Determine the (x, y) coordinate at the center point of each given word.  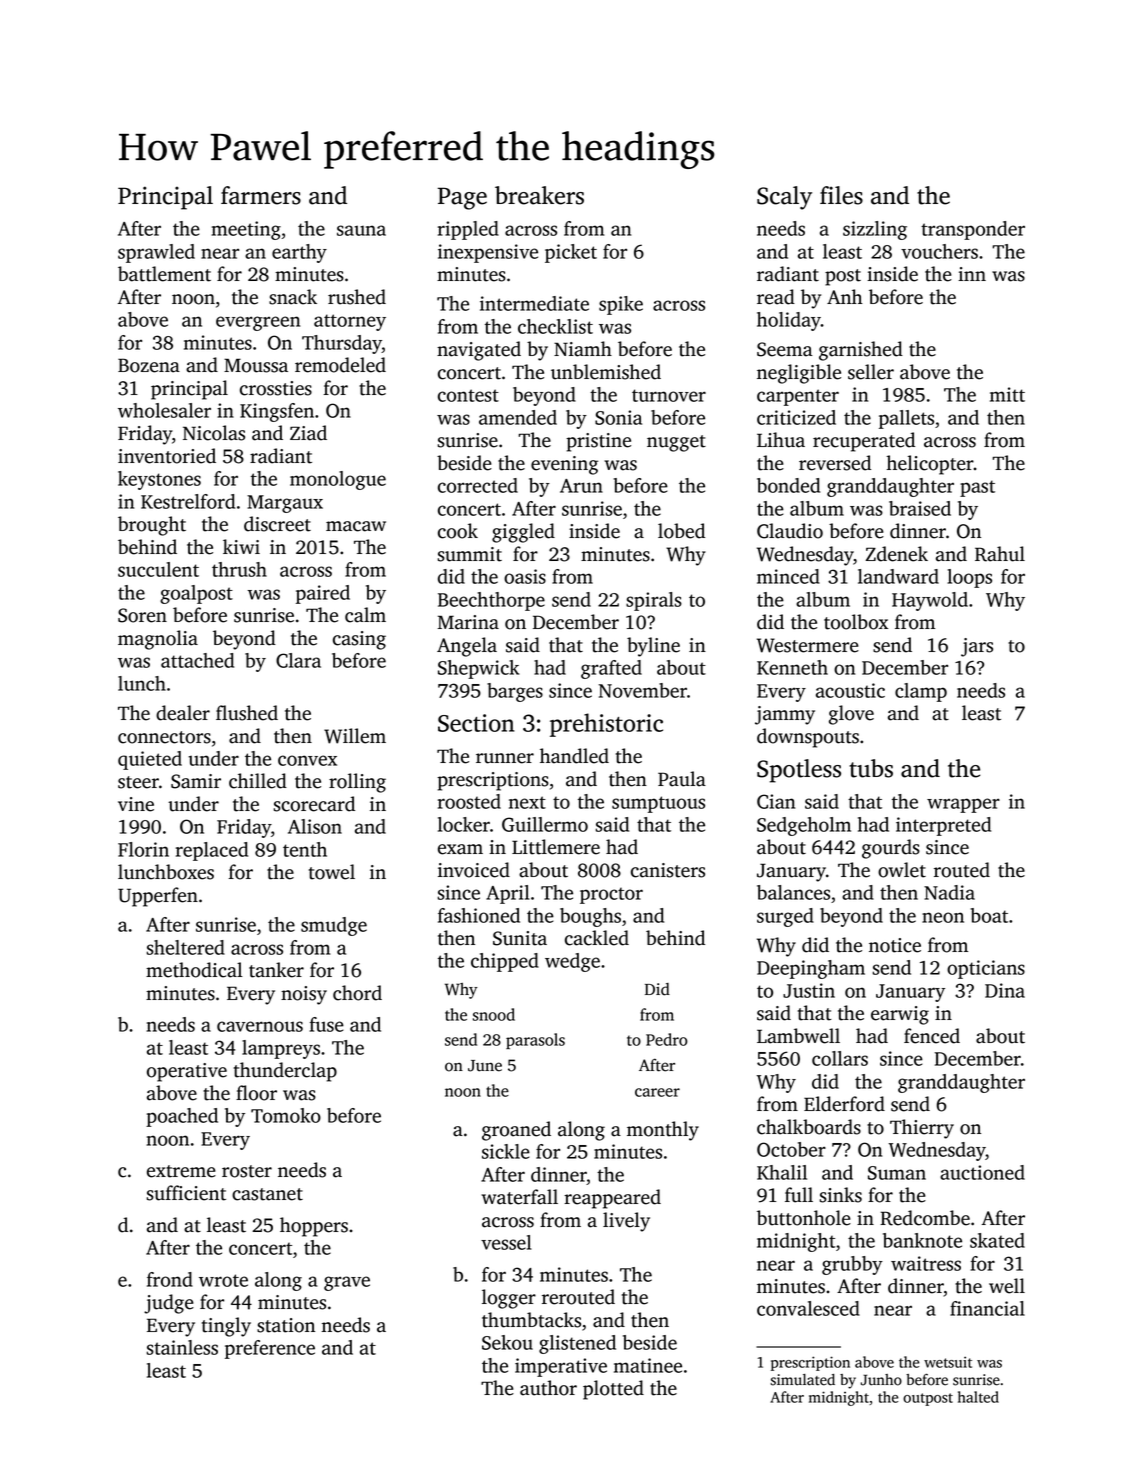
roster (247, 1171)
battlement (164, 274)
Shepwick (479, 669)
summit (470, 554)
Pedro (667, 1039)
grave (347, 1283)
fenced (932, 1036)
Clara (298, 660)
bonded (788, 485)
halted (978, 1397)
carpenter (798, 397)
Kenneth (792, 667)
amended (518, 417)
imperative (561, 1367)
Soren (142, 615)
